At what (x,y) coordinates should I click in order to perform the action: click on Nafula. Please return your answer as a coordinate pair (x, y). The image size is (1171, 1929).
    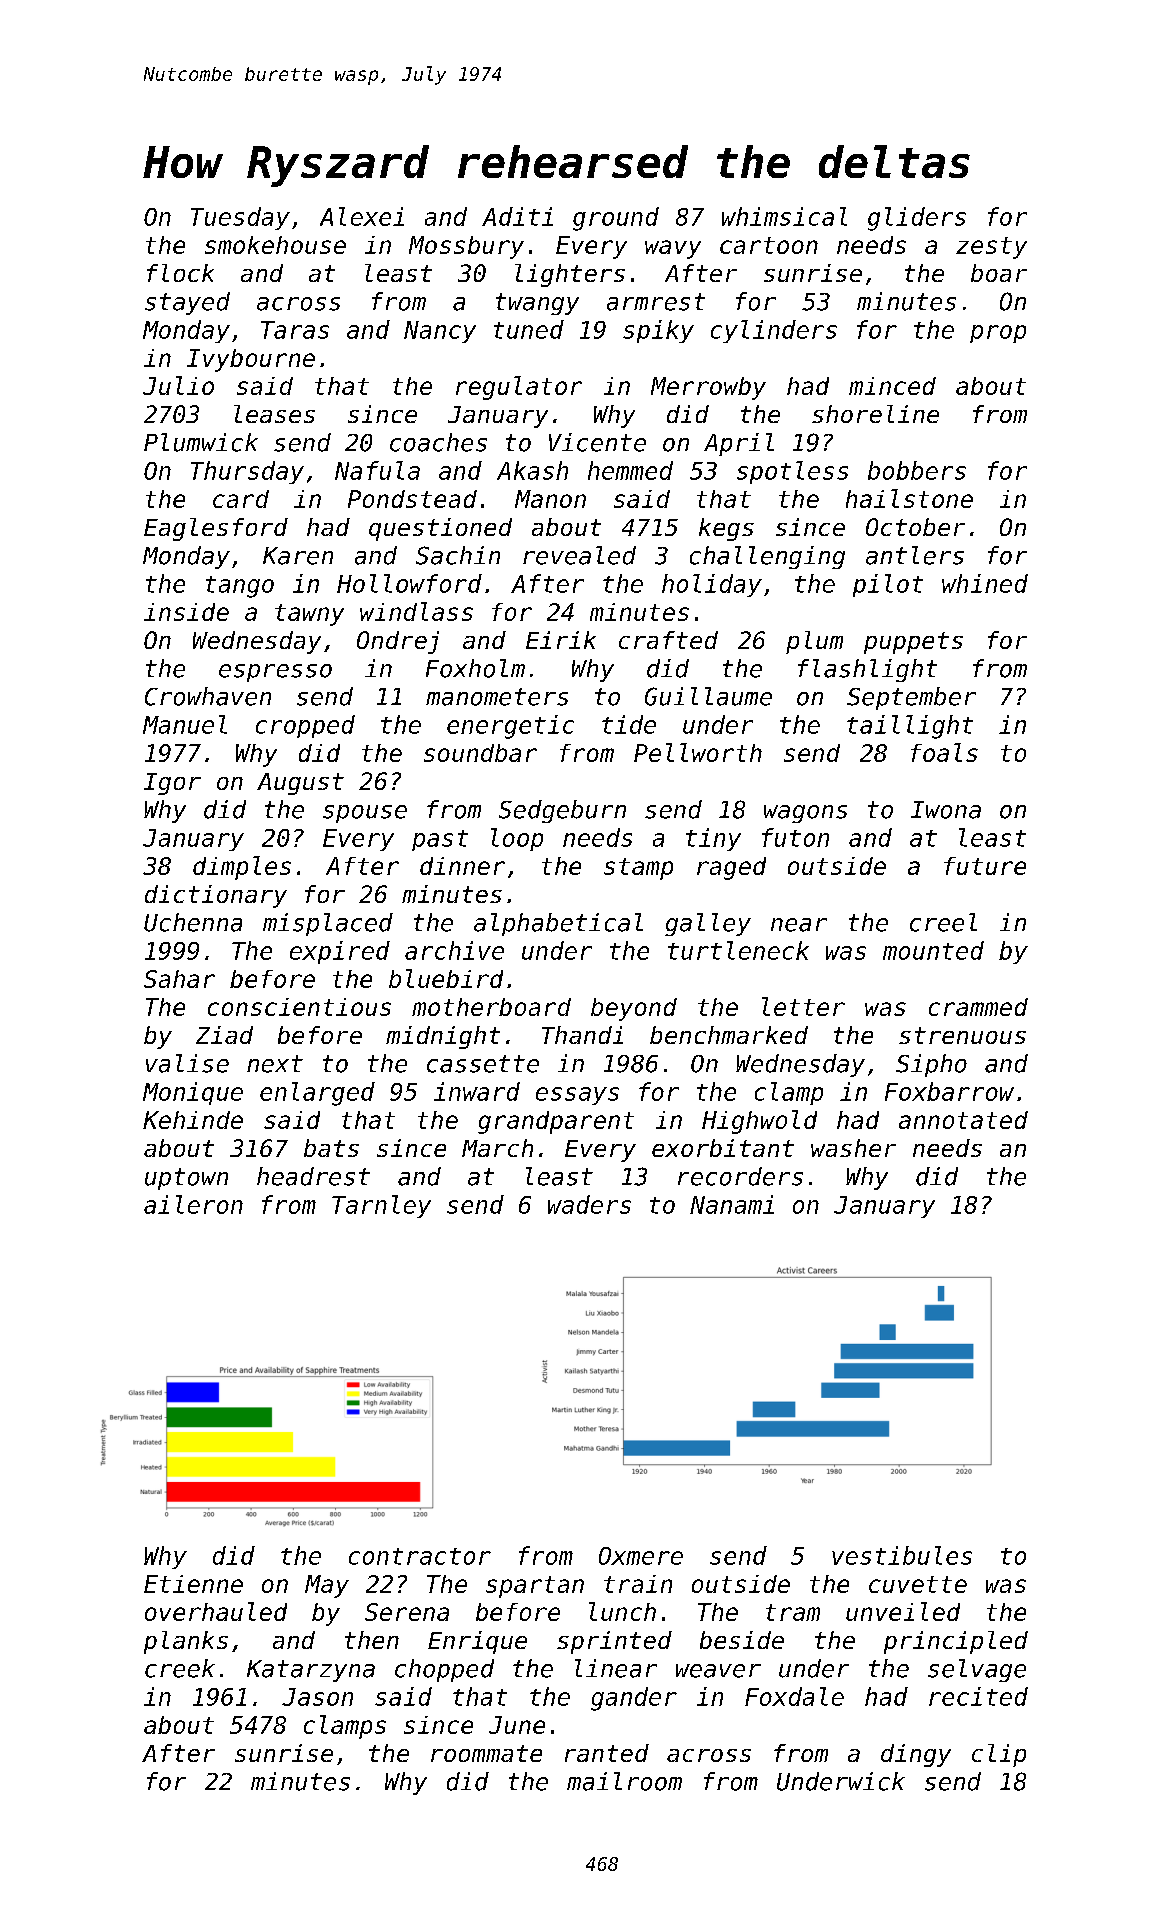
    Looking at the image, I should click on (377, 470).
